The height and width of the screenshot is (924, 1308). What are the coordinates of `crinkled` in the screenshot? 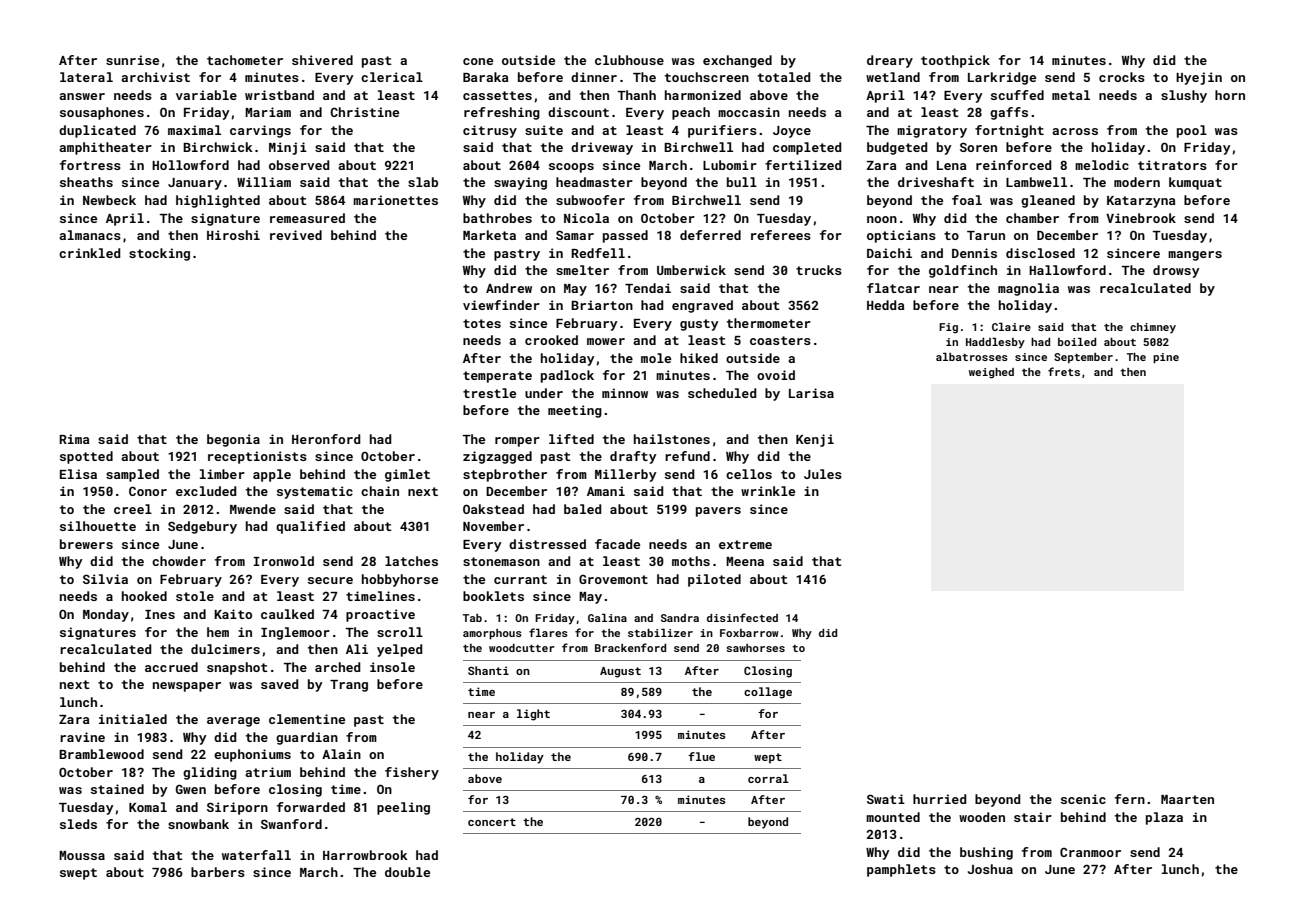 It's located at (89, 253).
